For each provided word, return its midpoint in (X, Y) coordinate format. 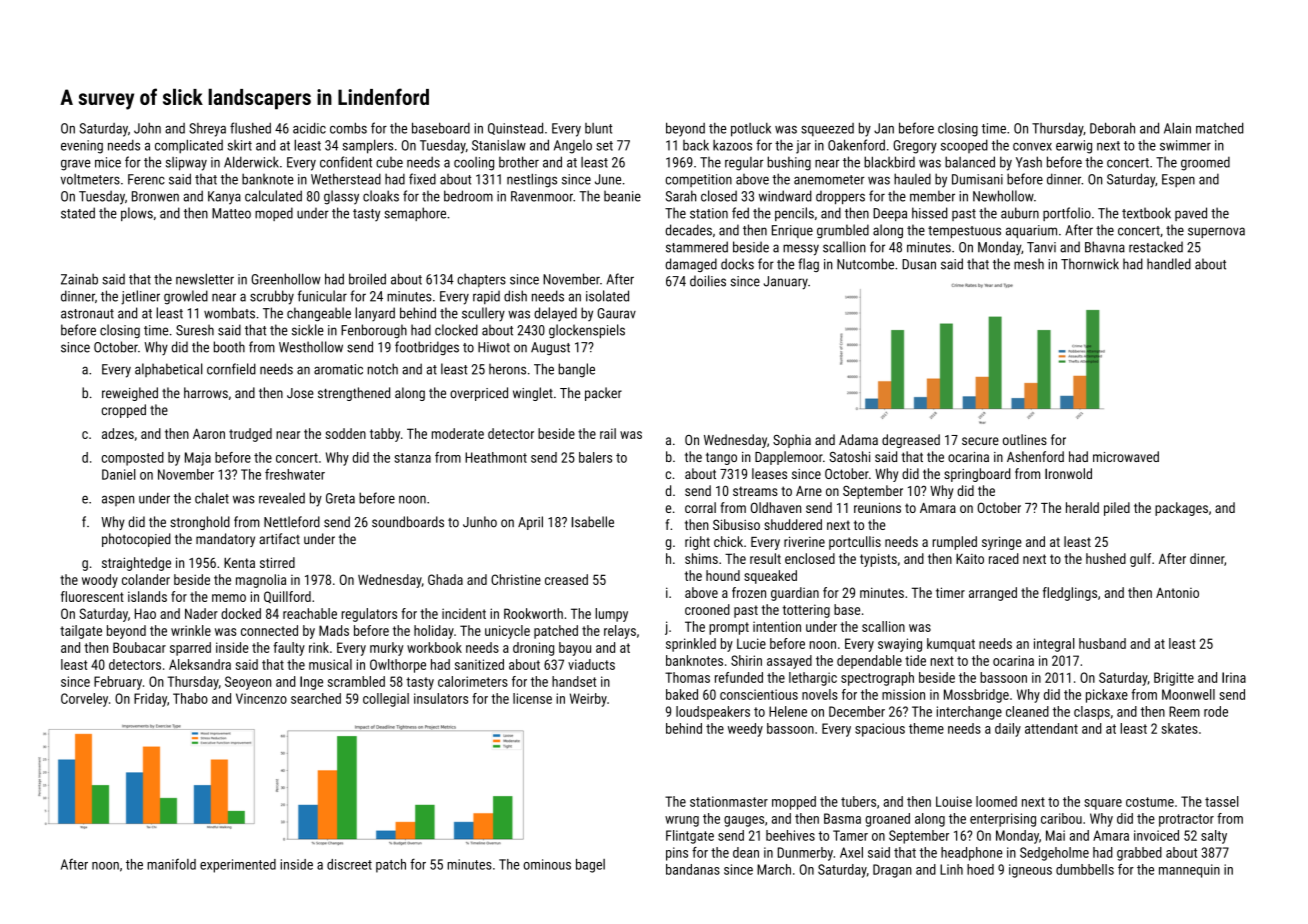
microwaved (1126, 456)
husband (1102, 643)
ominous (547, 864)
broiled (367, 279)
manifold (171, 864)
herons (507, 369)
